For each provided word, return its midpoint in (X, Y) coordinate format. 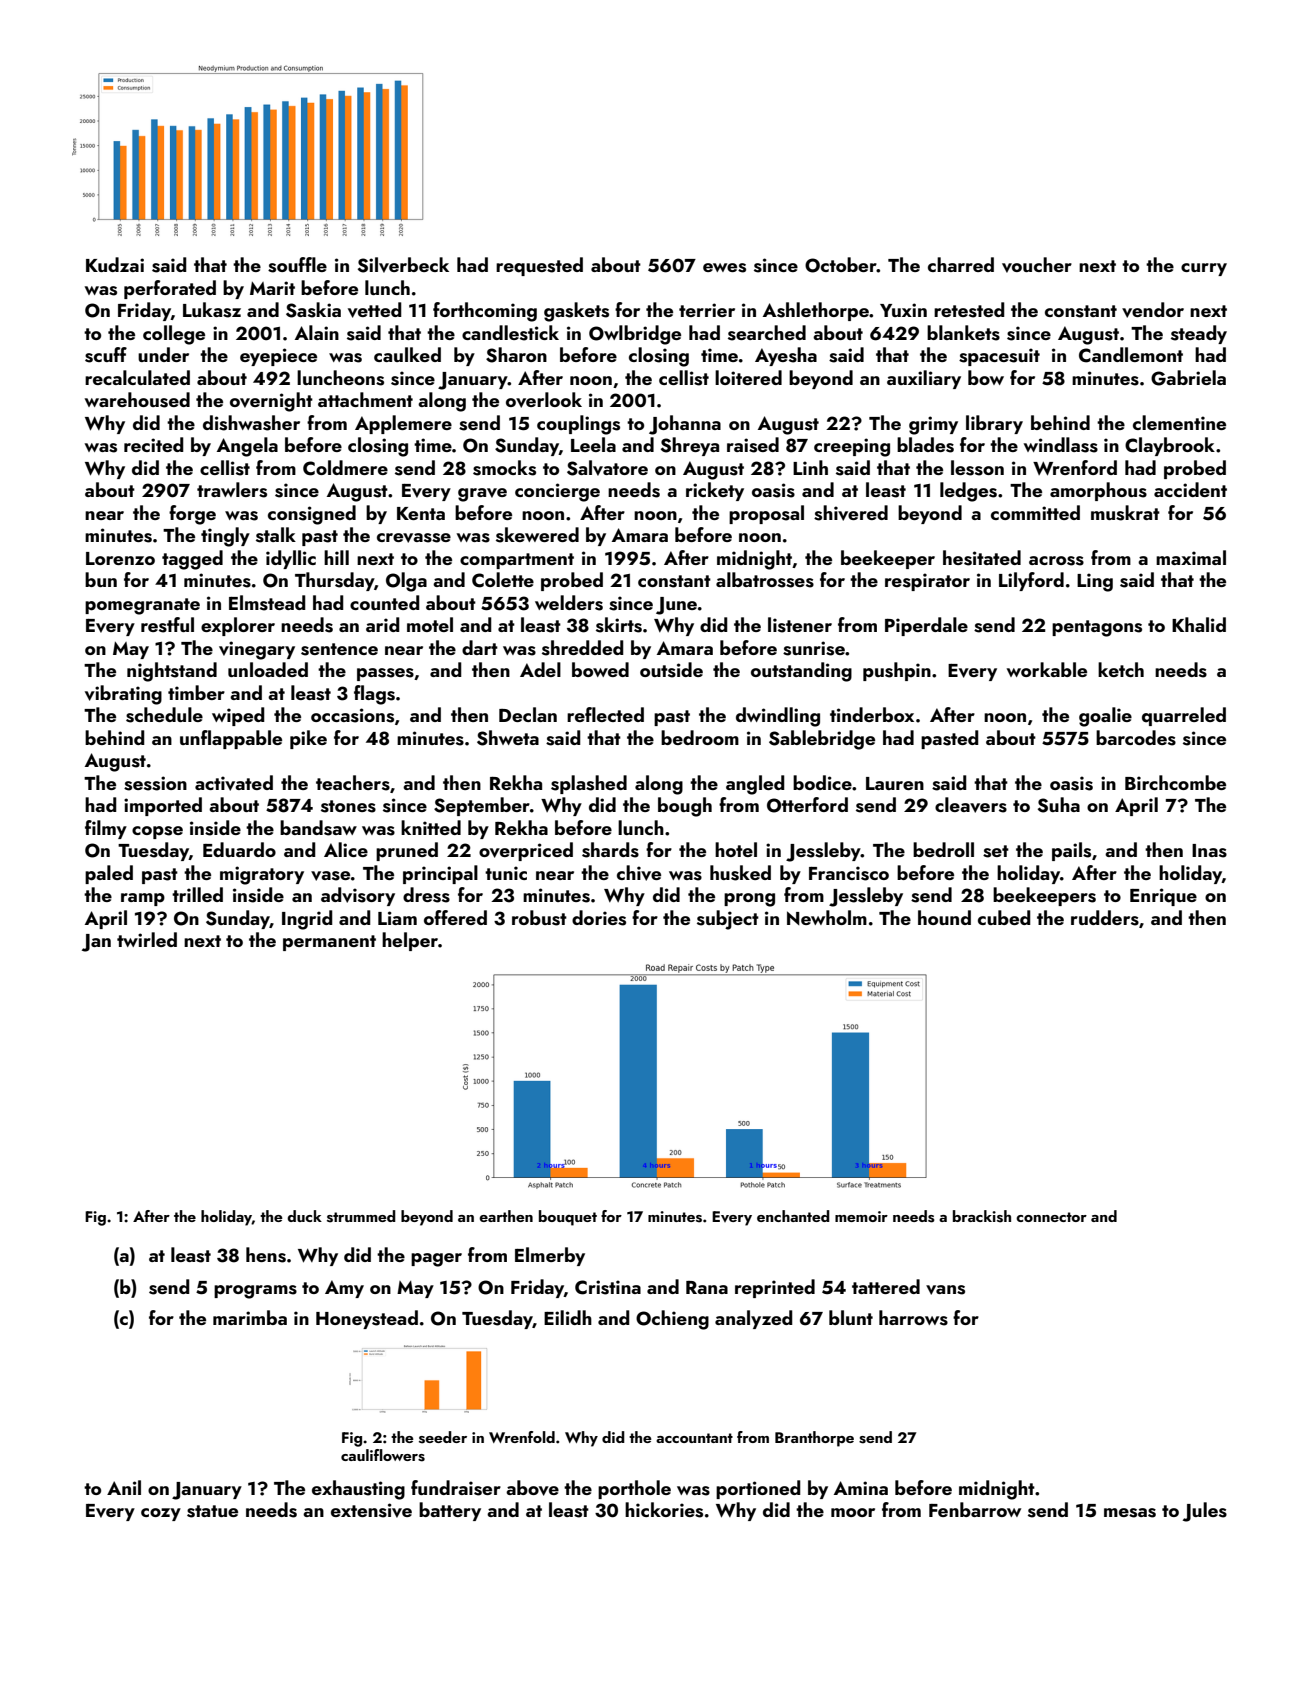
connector (1051, 1217)
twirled (147, 939)
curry (1204, 269)
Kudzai (115, 264)
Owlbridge (635, 335)
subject (728, 920)
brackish (982, 1216)
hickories (664, 1510)
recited (154, 444)
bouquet (568, 1218)
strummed (361, 1216)
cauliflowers (383, 1455)
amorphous (1098, 491)
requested (539, 266)
